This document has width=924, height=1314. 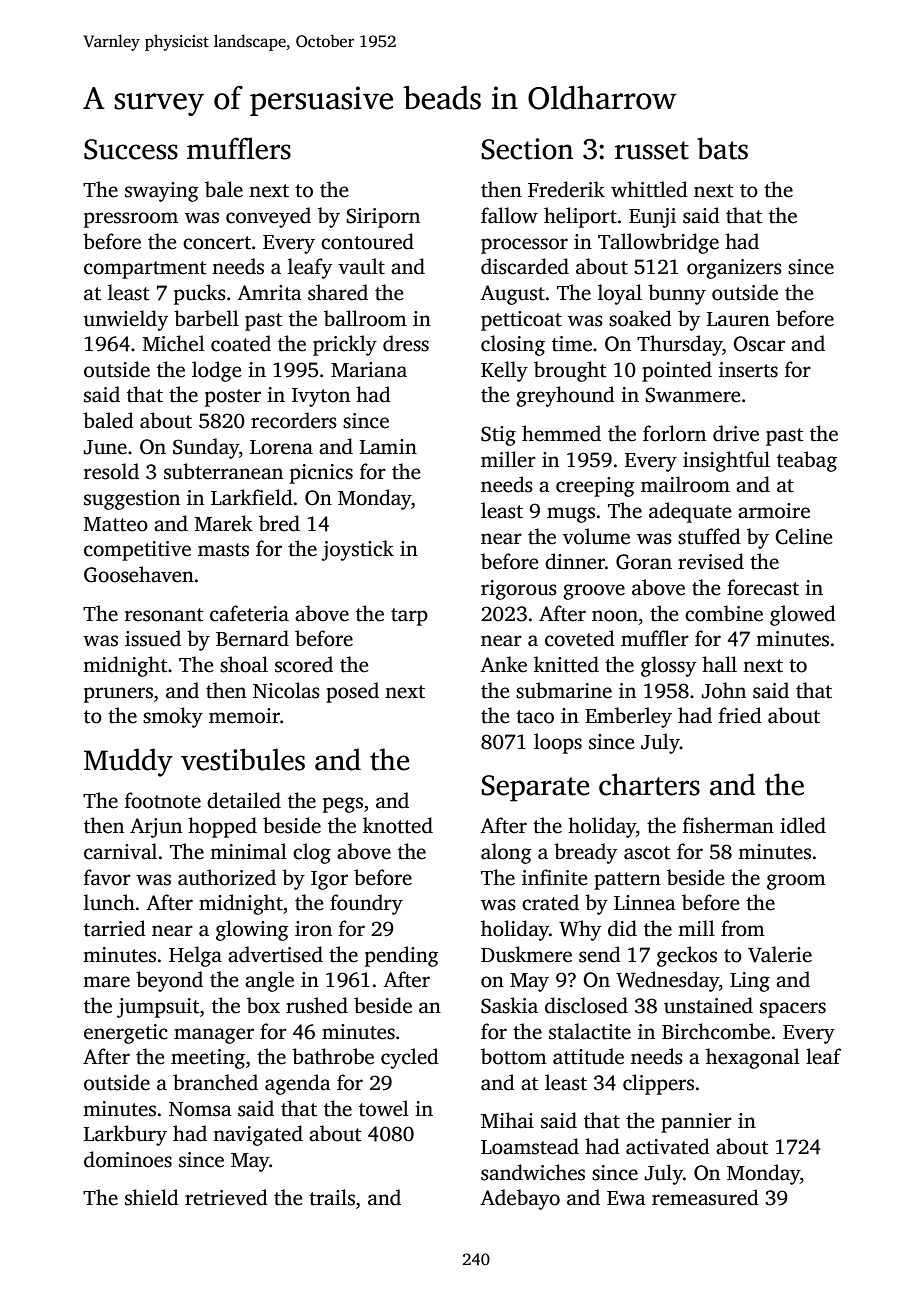 What do you see at coordinates (696, 1123) in the document?
I see `pannier` at bounding box center [696, 1123].
